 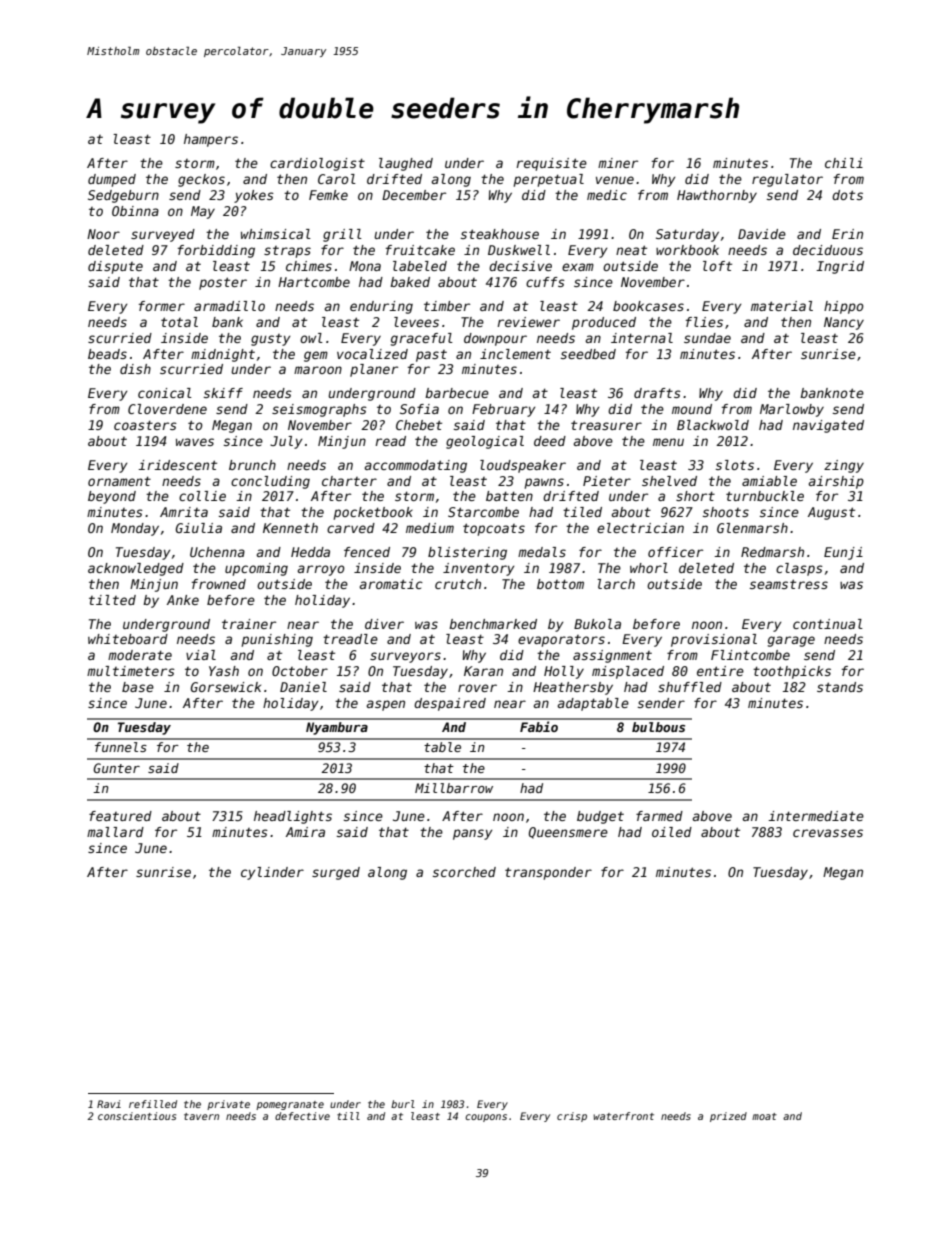 I want to click on Nancy, so click(x=844, y=323).
